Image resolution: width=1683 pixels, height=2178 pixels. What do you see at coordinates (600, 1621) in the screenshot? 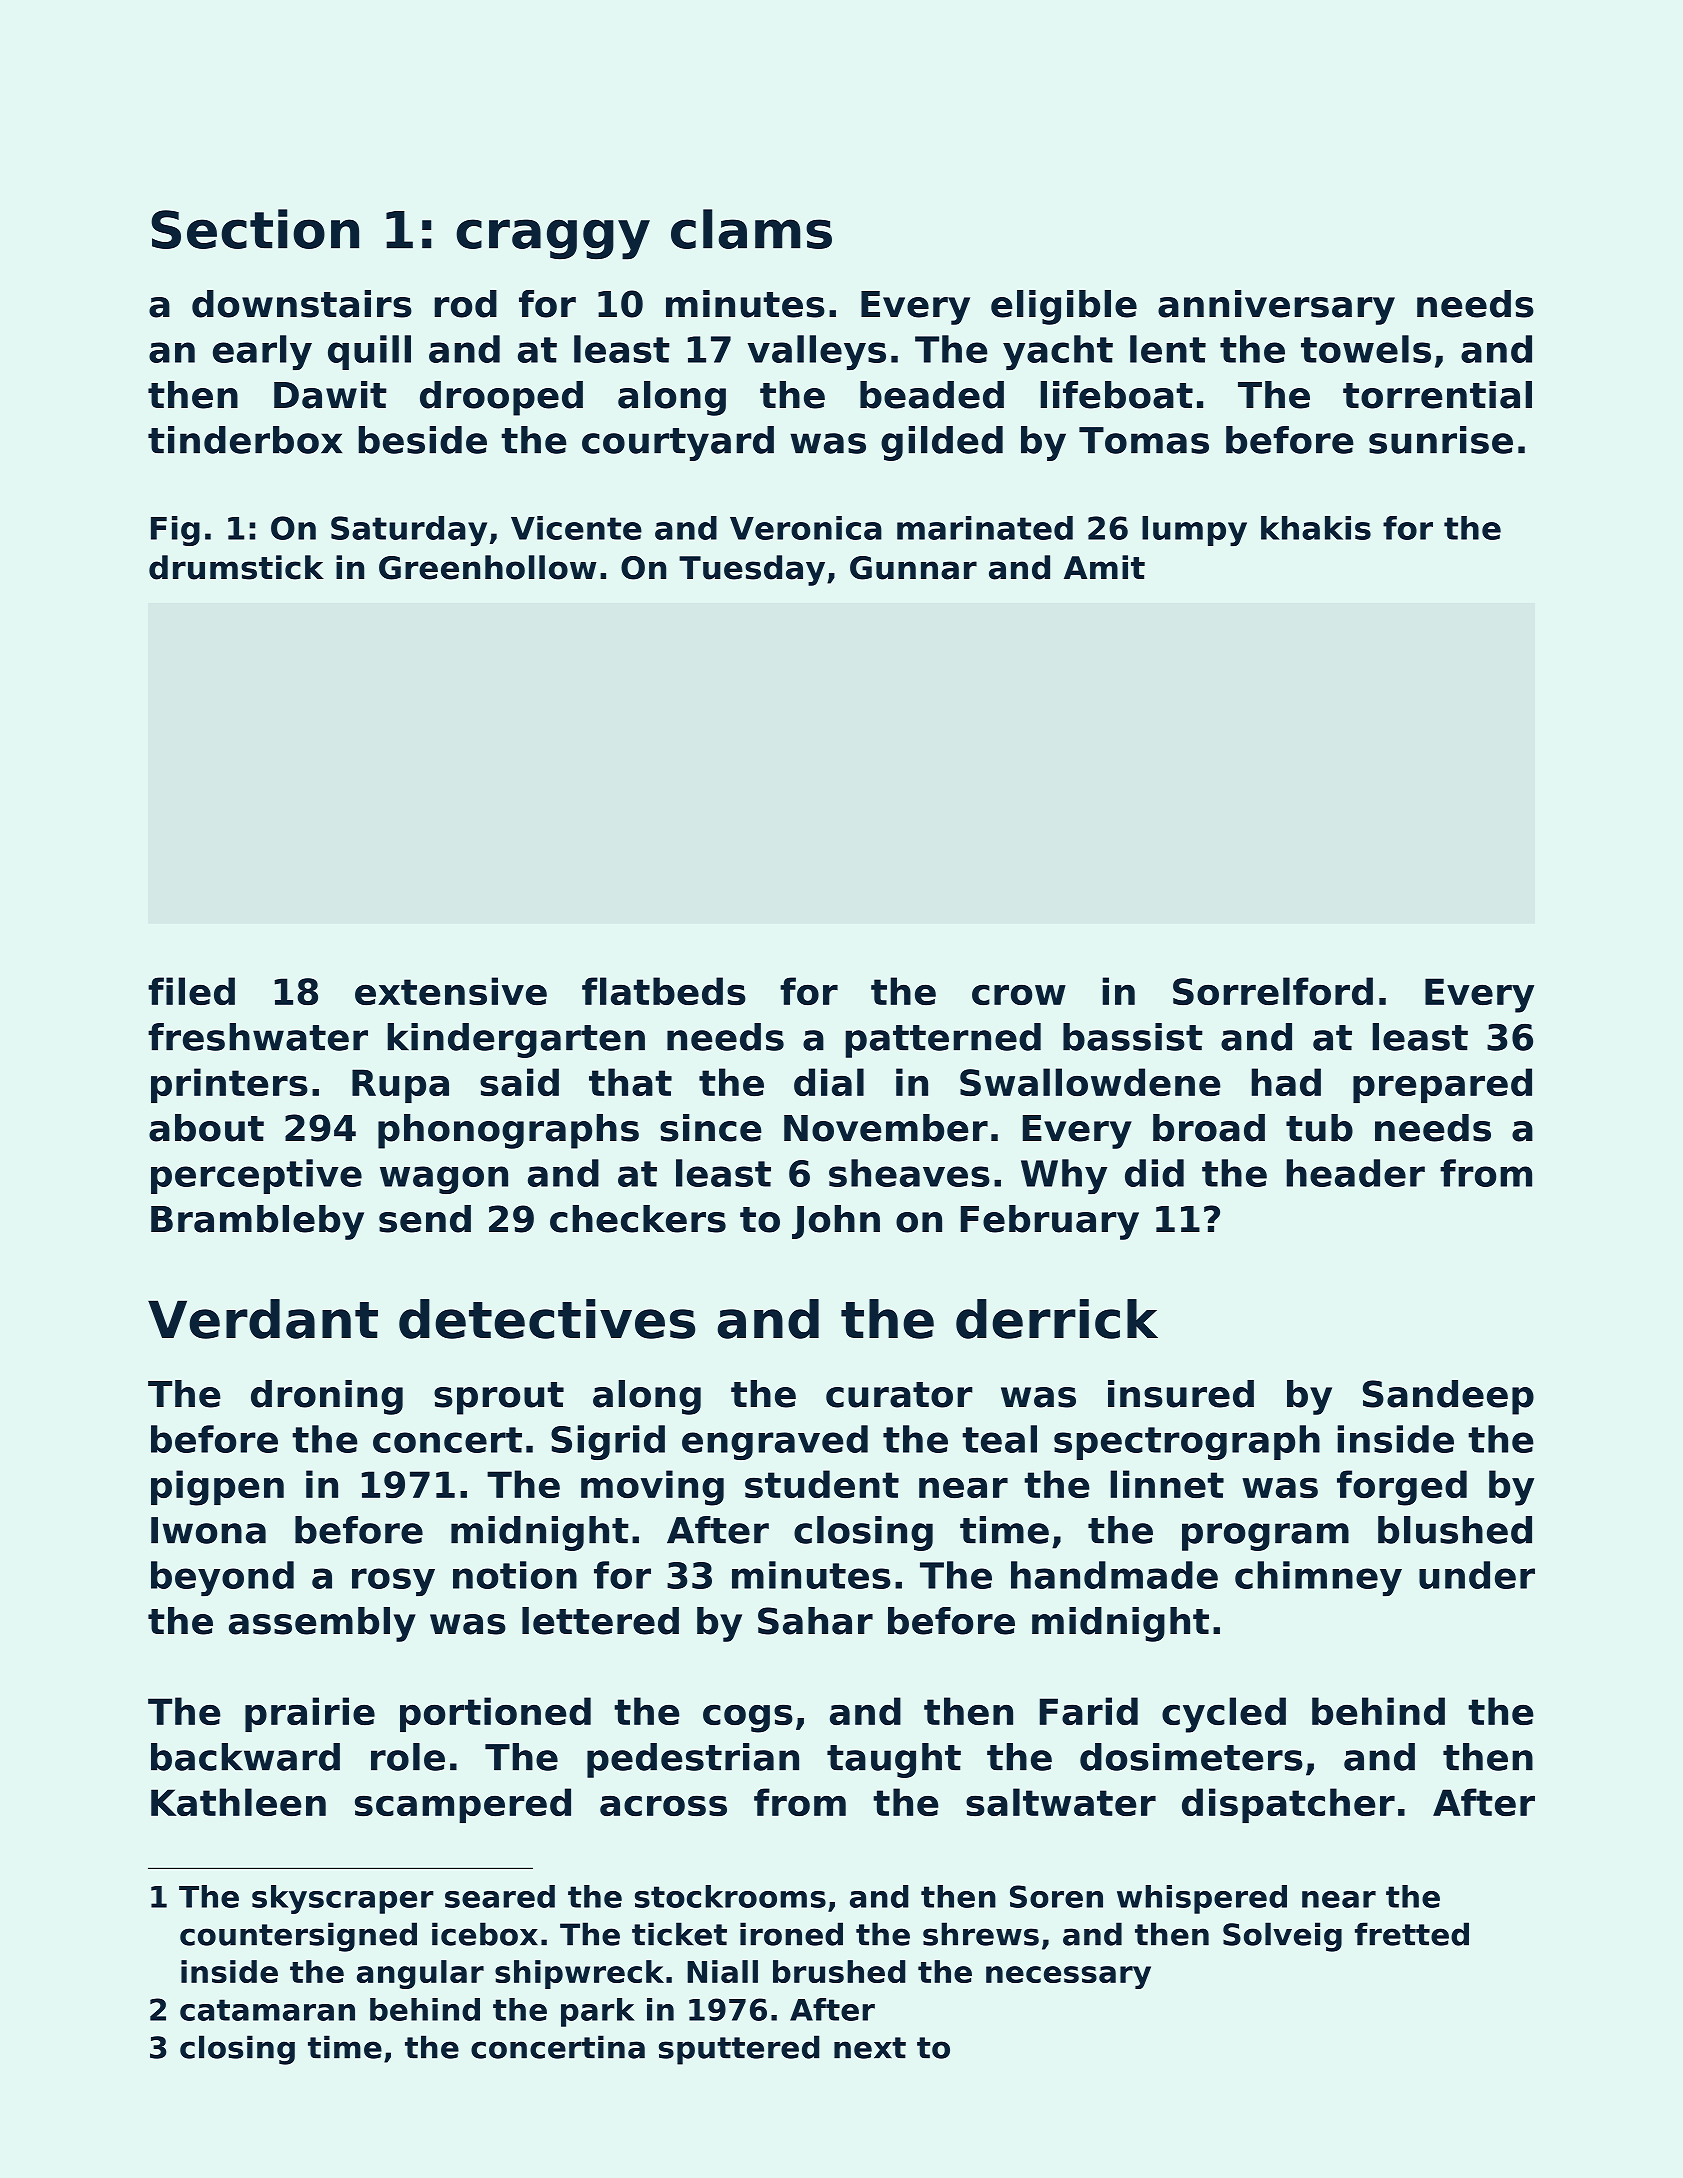
I see `lettered` at bounding box center [600, 1621].
